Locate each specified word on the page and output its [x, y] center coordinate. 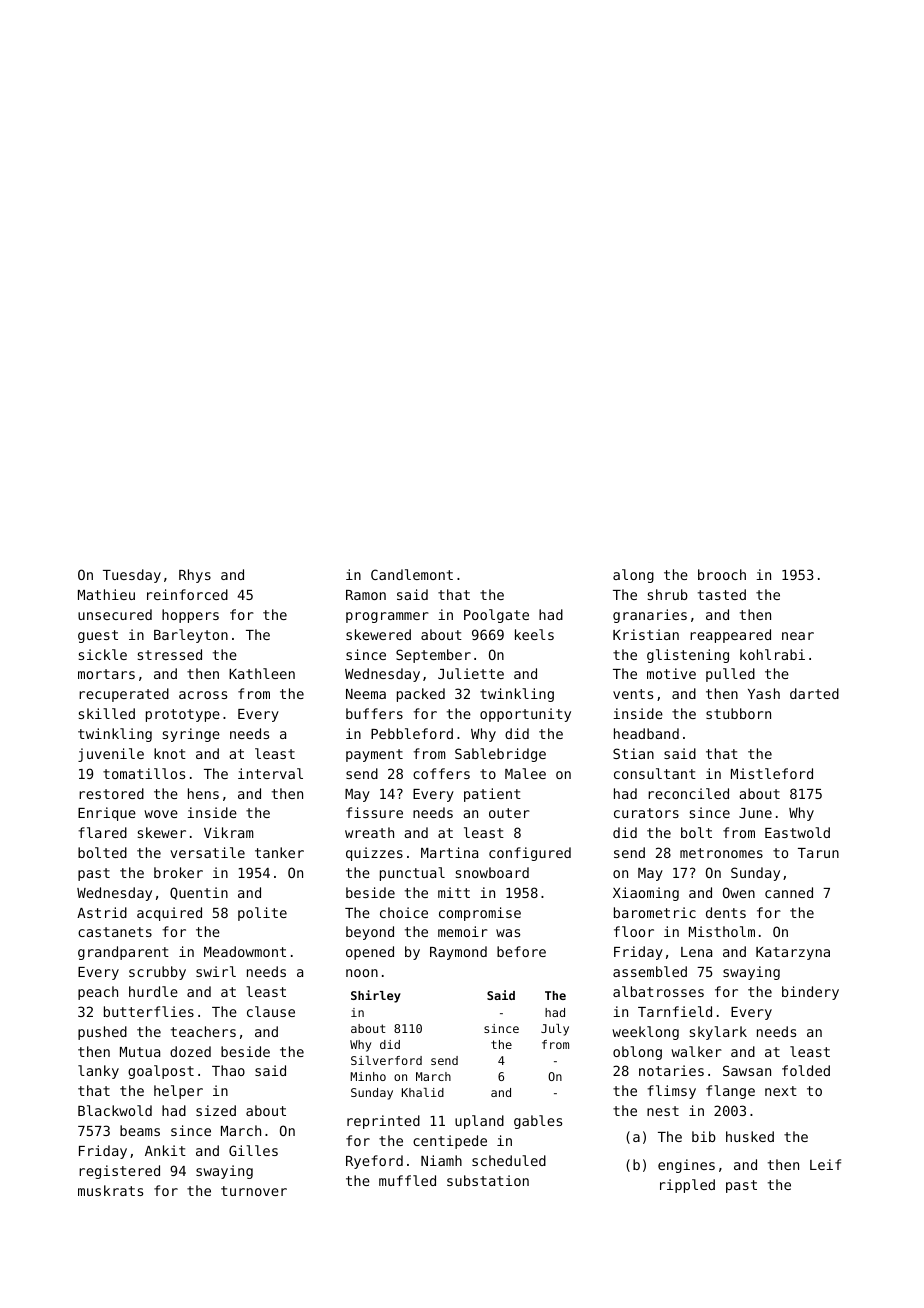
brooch [722, 574]
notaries [671, 1070]
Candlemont [412, 574]
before [521, 951]
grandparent [123, 953]
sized [216, 1110]
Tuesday [132, 576]
